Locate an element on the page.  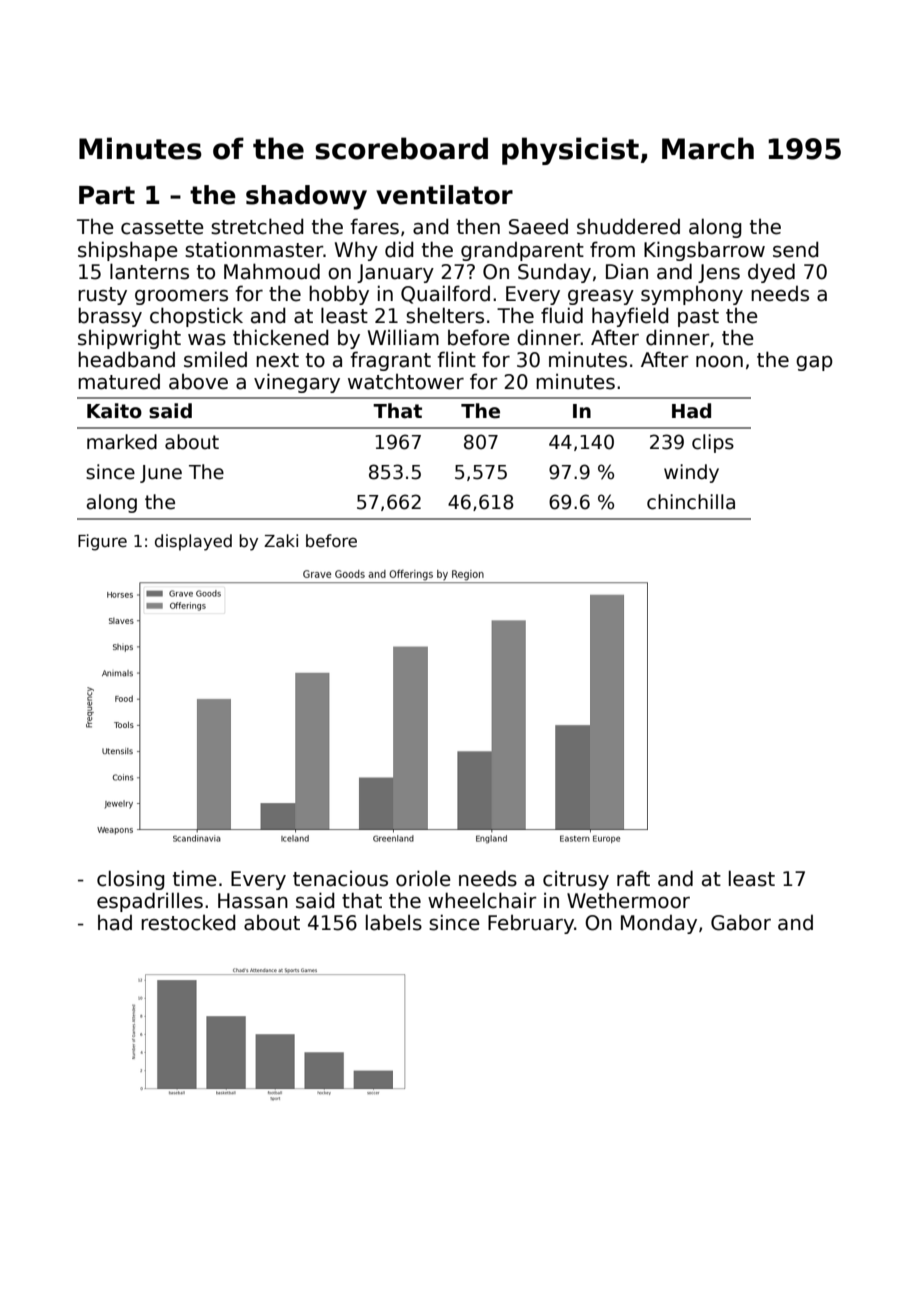
raft is located at coordinates (633, 878).
